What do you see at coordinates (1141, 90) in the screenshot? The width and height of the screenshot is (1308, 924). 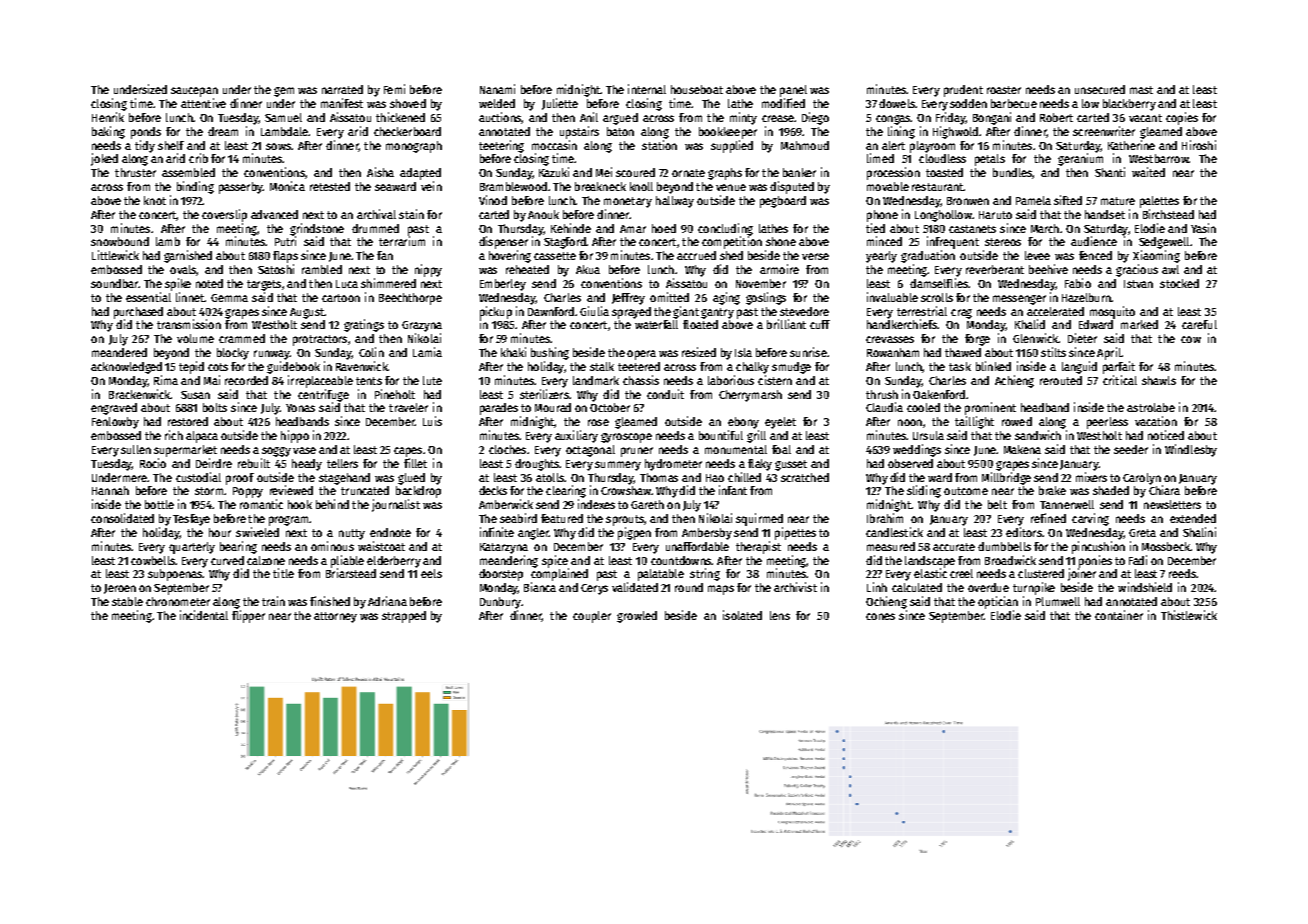 I see `mast` at bounding box center [1141, 90].
